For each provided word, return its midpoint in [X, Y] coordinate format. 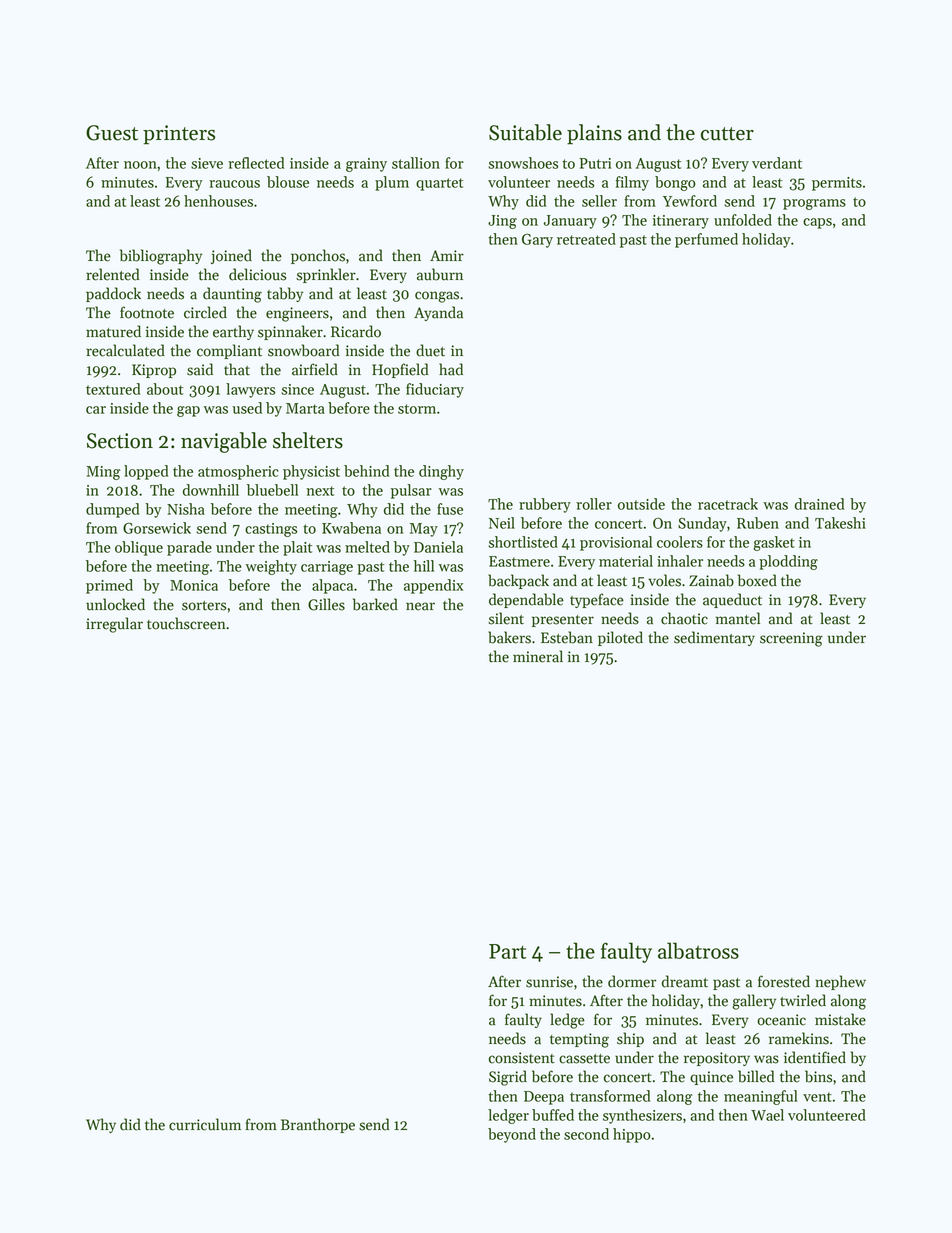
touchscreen [186, 623]
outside [641, 504]
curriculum [205, 1124]
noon [140, 165]
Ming [103, 473]
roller [594, 504]
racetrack [728, 504]
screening [791, 639]
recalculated [125, 350]
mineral [538, 656]
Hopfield [400, 370]
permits [837, 184]
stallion [416, 163]
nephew [840, 982]
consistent [522, 1058]
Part [508, 951]
